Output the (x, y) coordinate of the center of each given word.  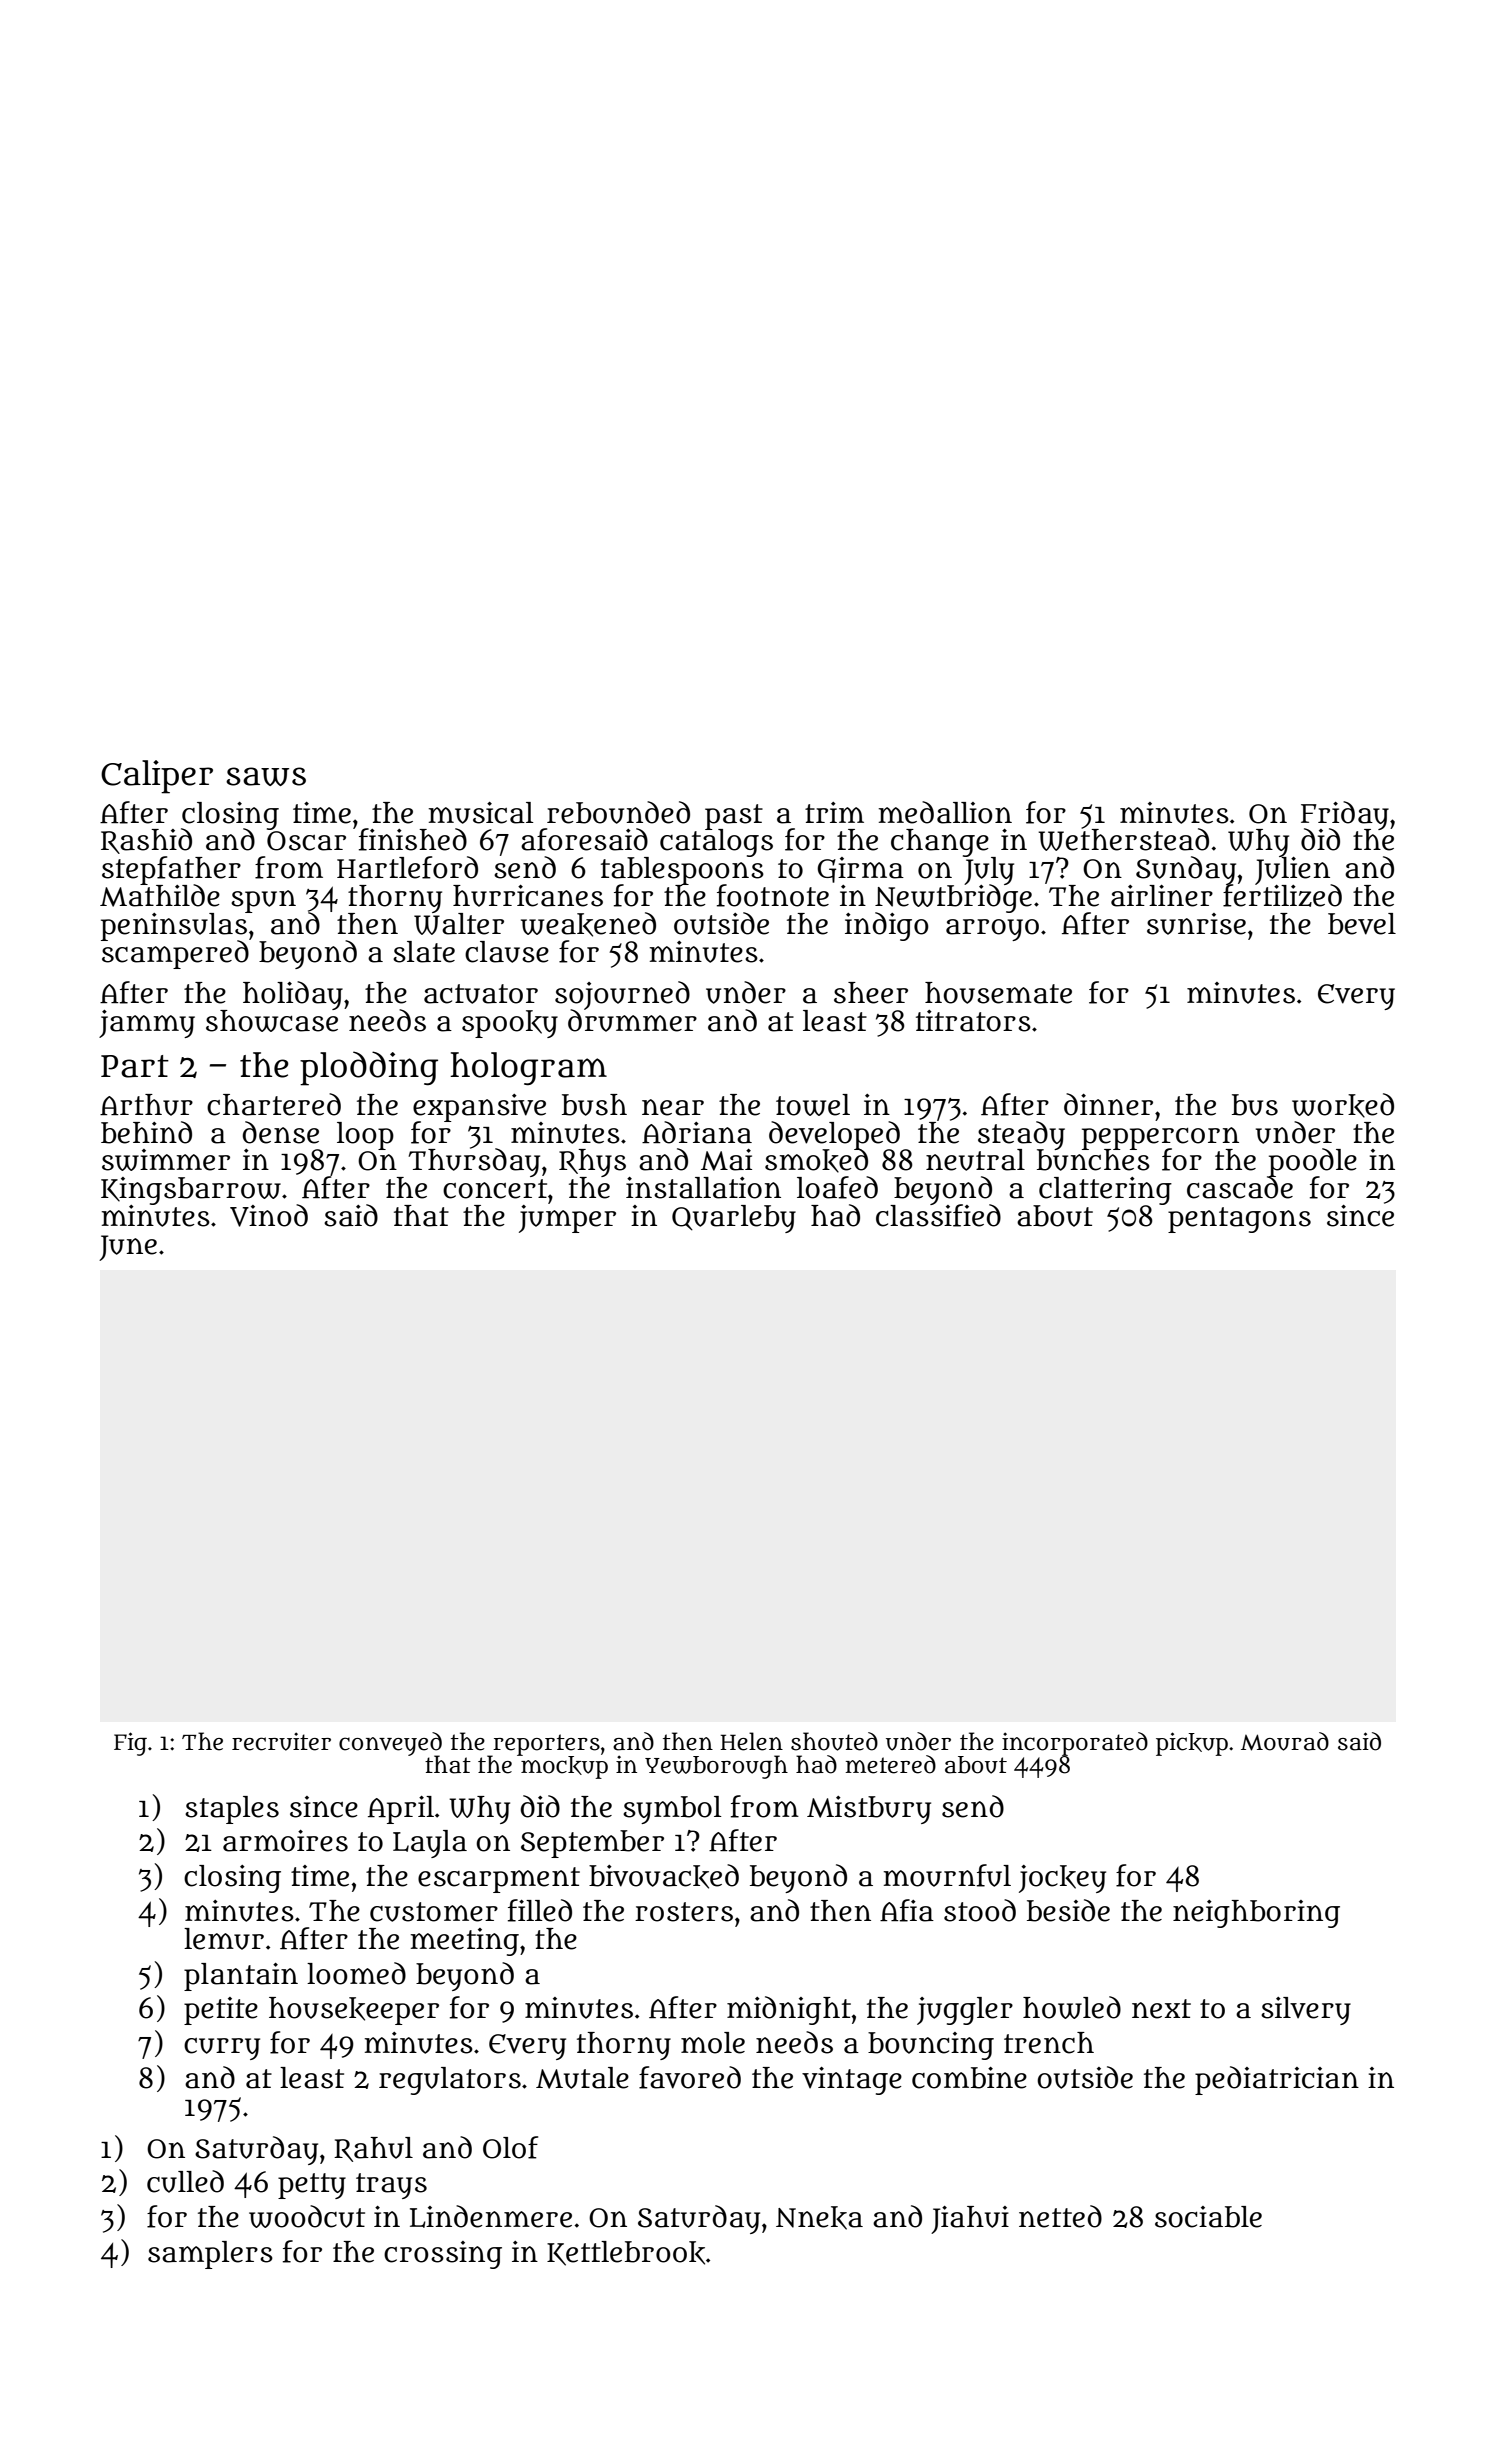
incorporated (1075, 1744)
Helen (751, 1741)
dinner (1108, 1104)
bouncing (931, 2046)
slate (424, 952)
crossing (443, 2255)
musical (481, 813)
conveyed (390, 1744)
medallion (945, 812)
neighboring (1256, 1914)
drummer (632, 1021)
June (128, 1248)
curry (222, 2049)
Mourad (1285, 1741)
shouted (834, 1741)
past (734, 816)
